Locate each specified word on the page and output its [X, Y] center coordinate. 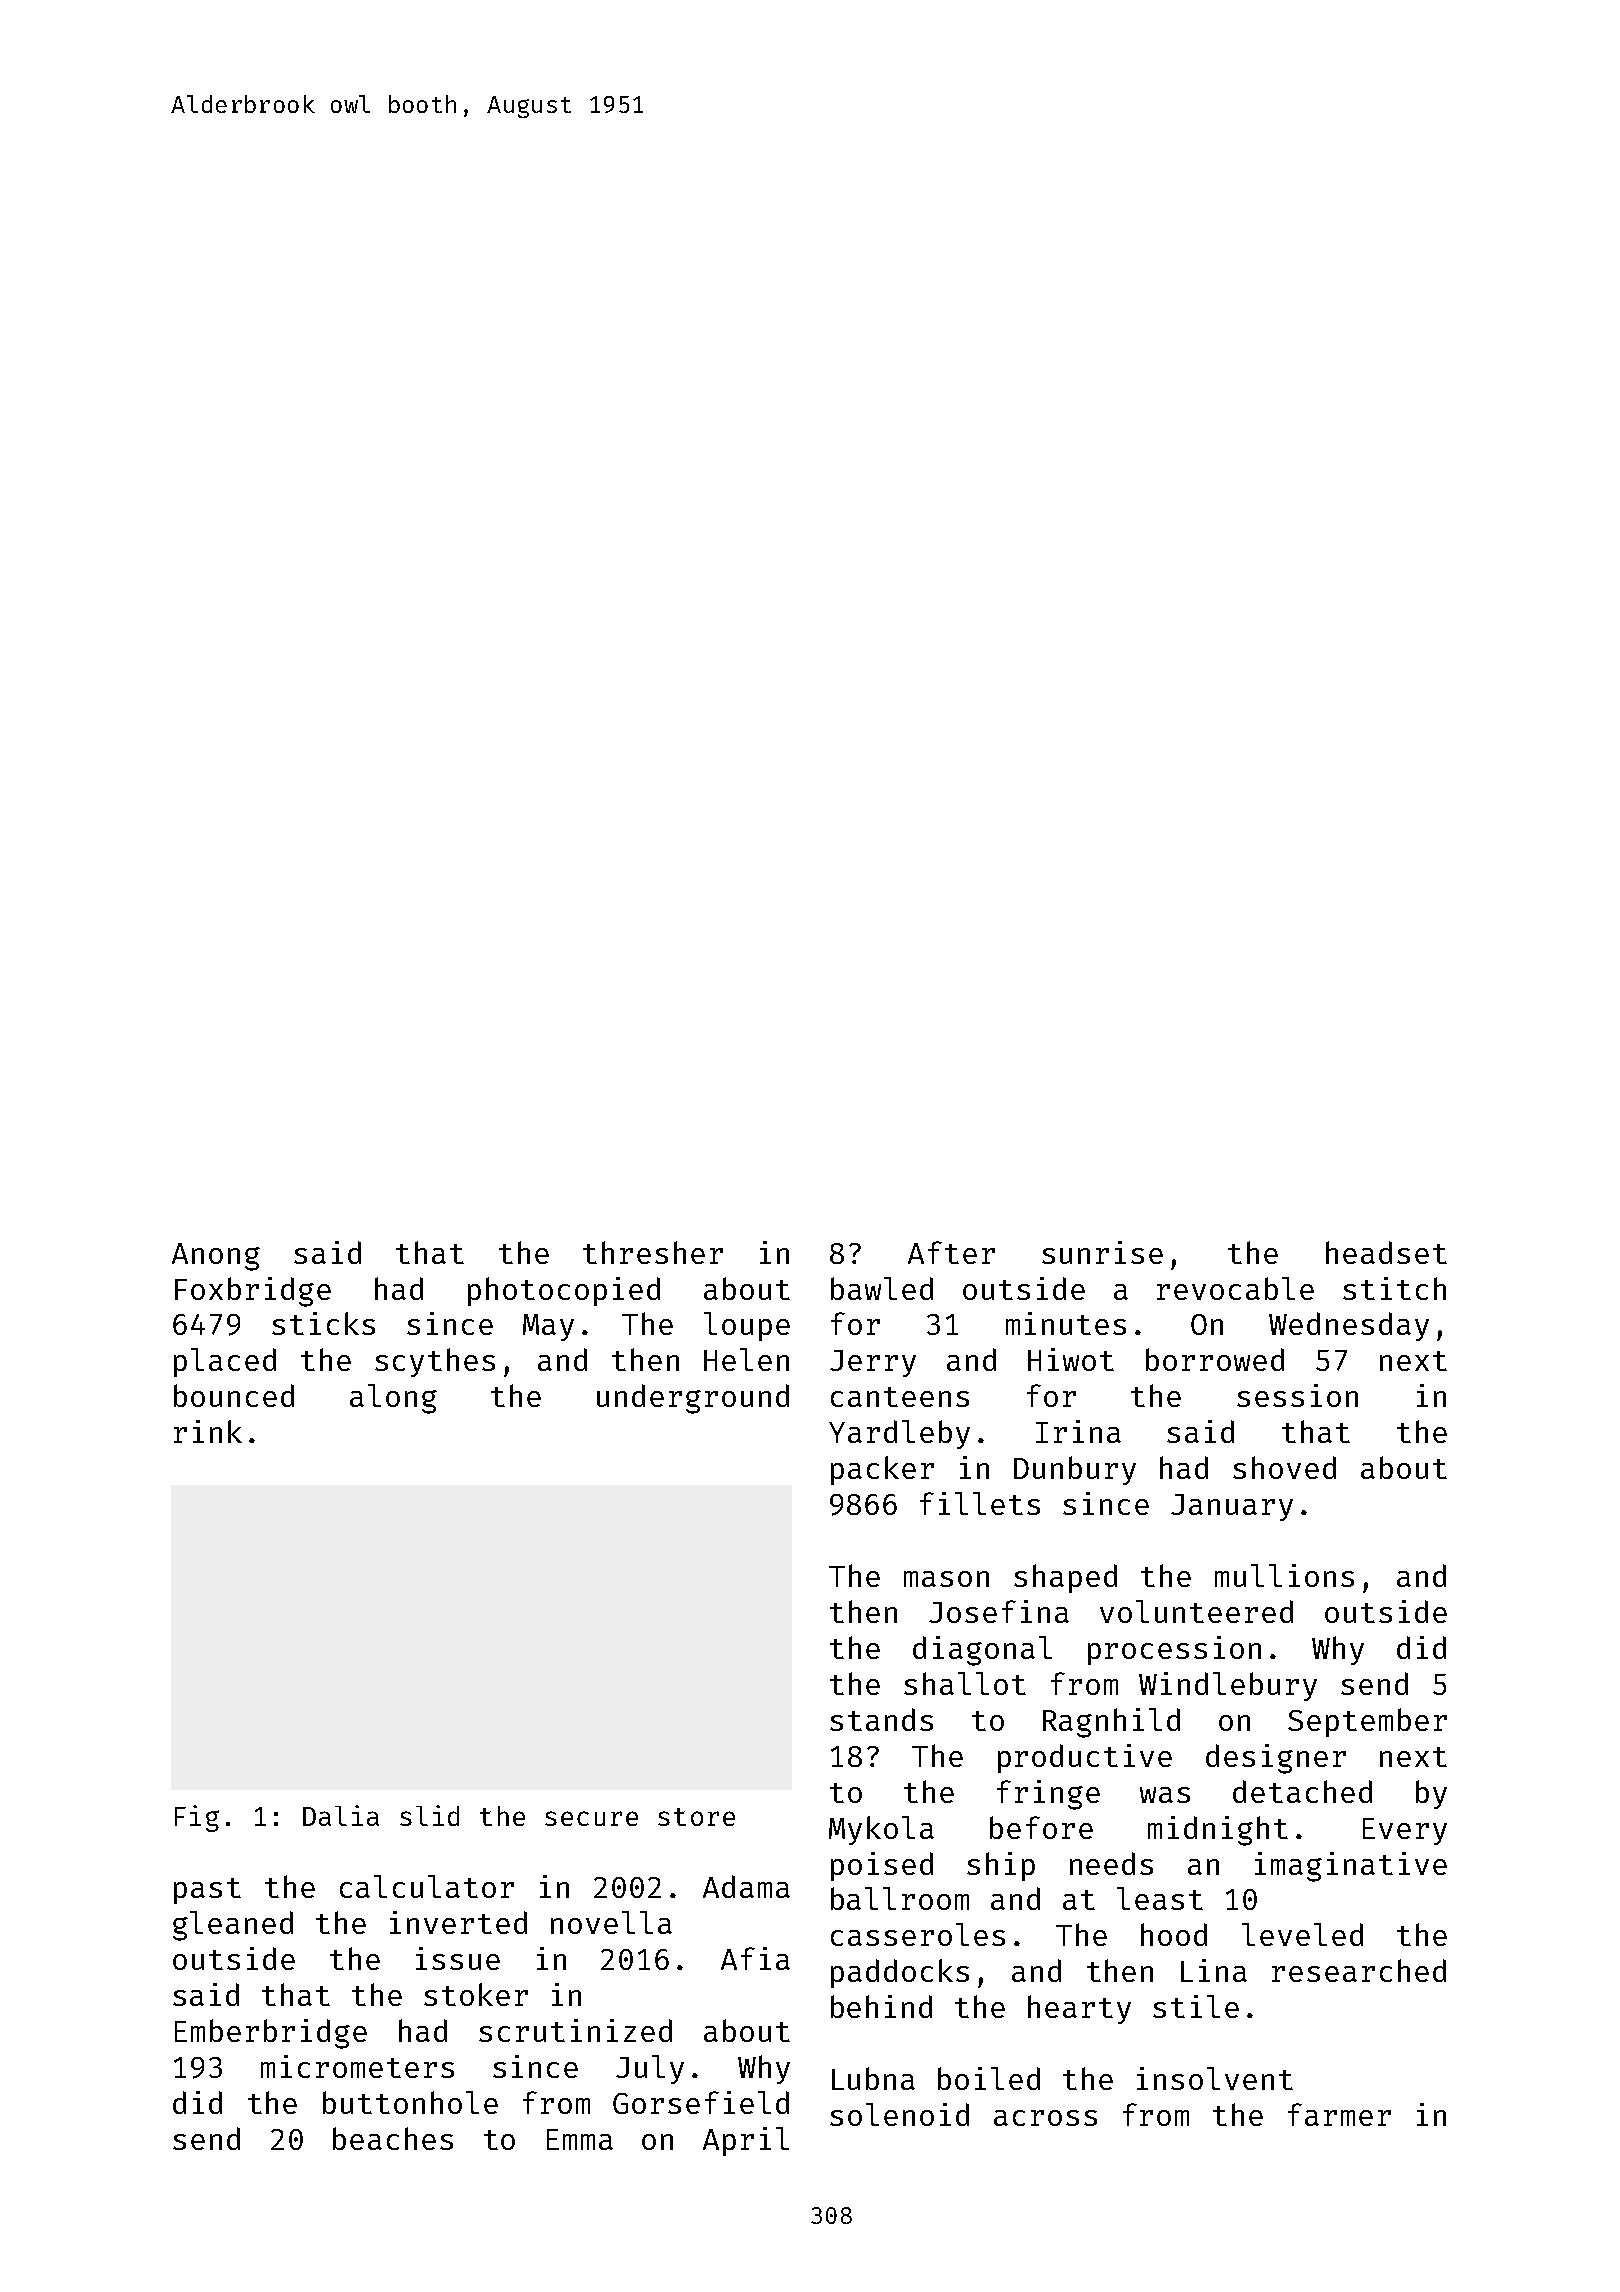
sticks [323, 1323]
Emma [580, 2139]
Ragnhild [1111, 1723]
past [207, 1891]
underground [693, 1399]
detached [1302, 1791]
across [1045, 2118]
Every [1405, 1831]
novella [611, 1922]
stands [881, 1719]
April [746, 2141]
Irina [1078, 1431]
